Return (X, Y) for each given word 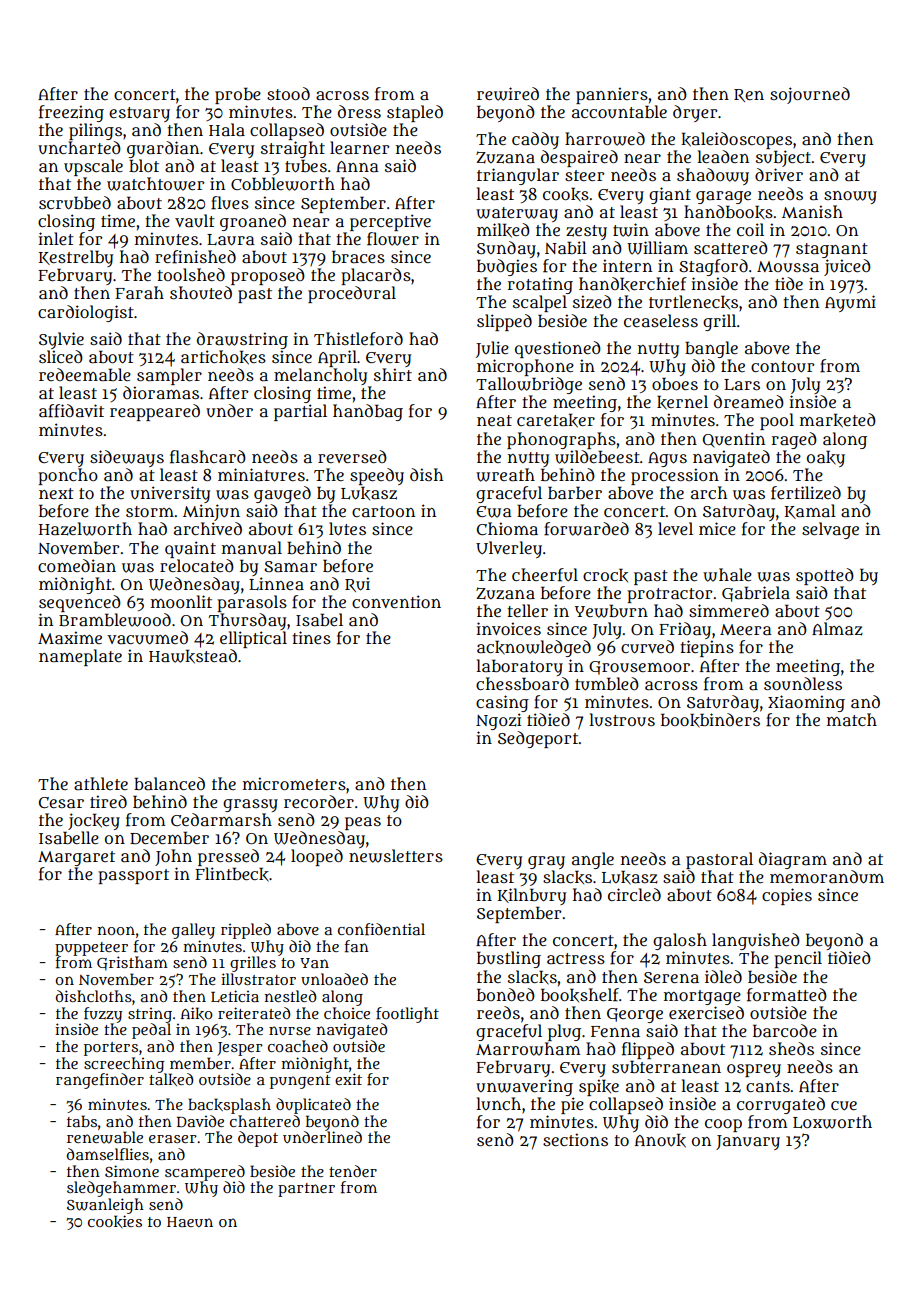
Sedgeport (538, 739)
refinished (195, 257)
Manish (812, 211)
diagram (793, 860)
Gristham (132, 963)
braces (358, 256)
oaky (826, 458)
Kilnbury (532, 896)
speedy (377, 476)
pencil (798, 959)
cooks (566, 194)
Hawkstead (193, 656)
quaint (190, 549)
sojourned (810, 95)
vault (195, 221)
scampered (205, 1173)
